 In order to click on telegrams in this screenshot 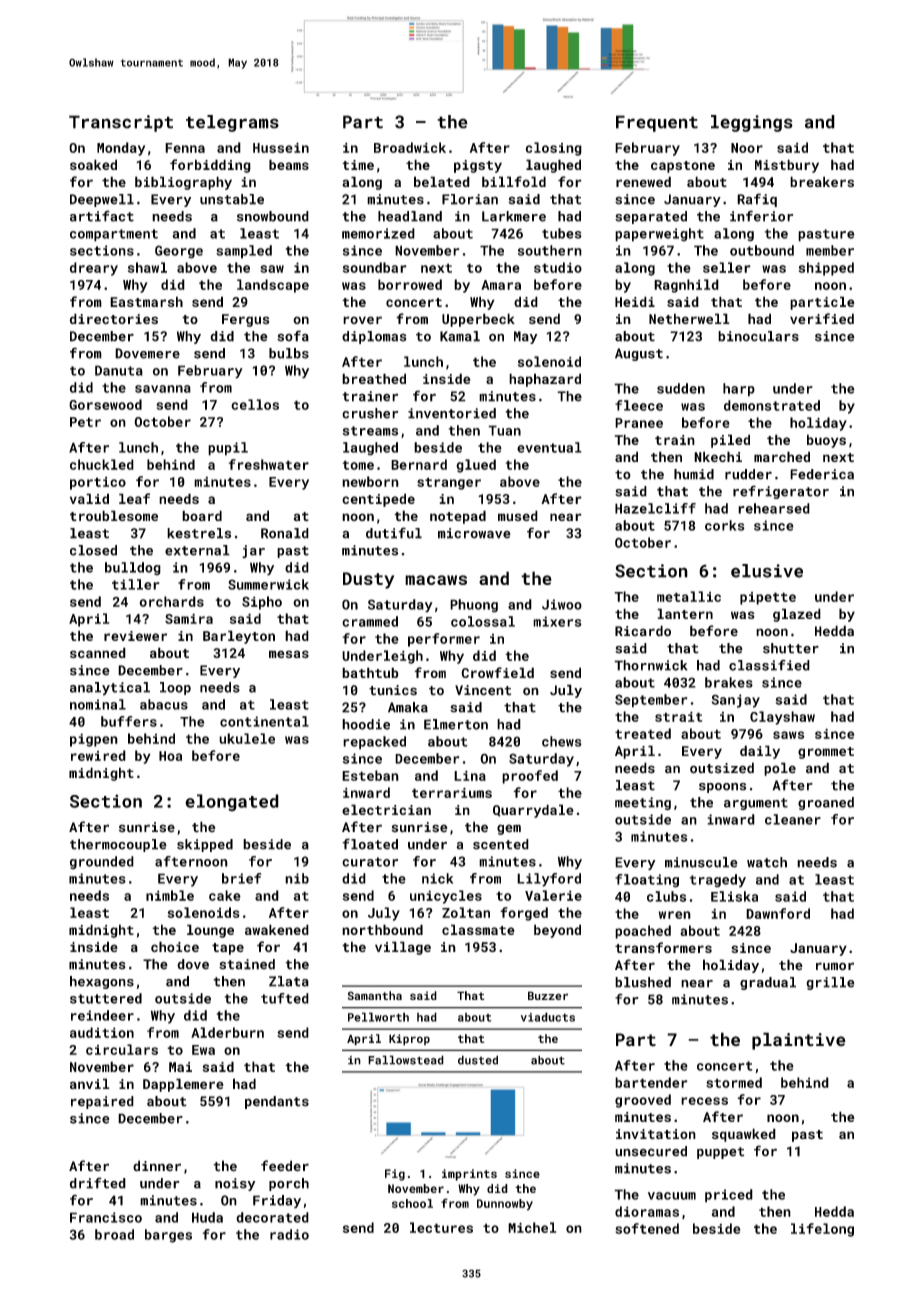, I will do `click(232, 123)`.
